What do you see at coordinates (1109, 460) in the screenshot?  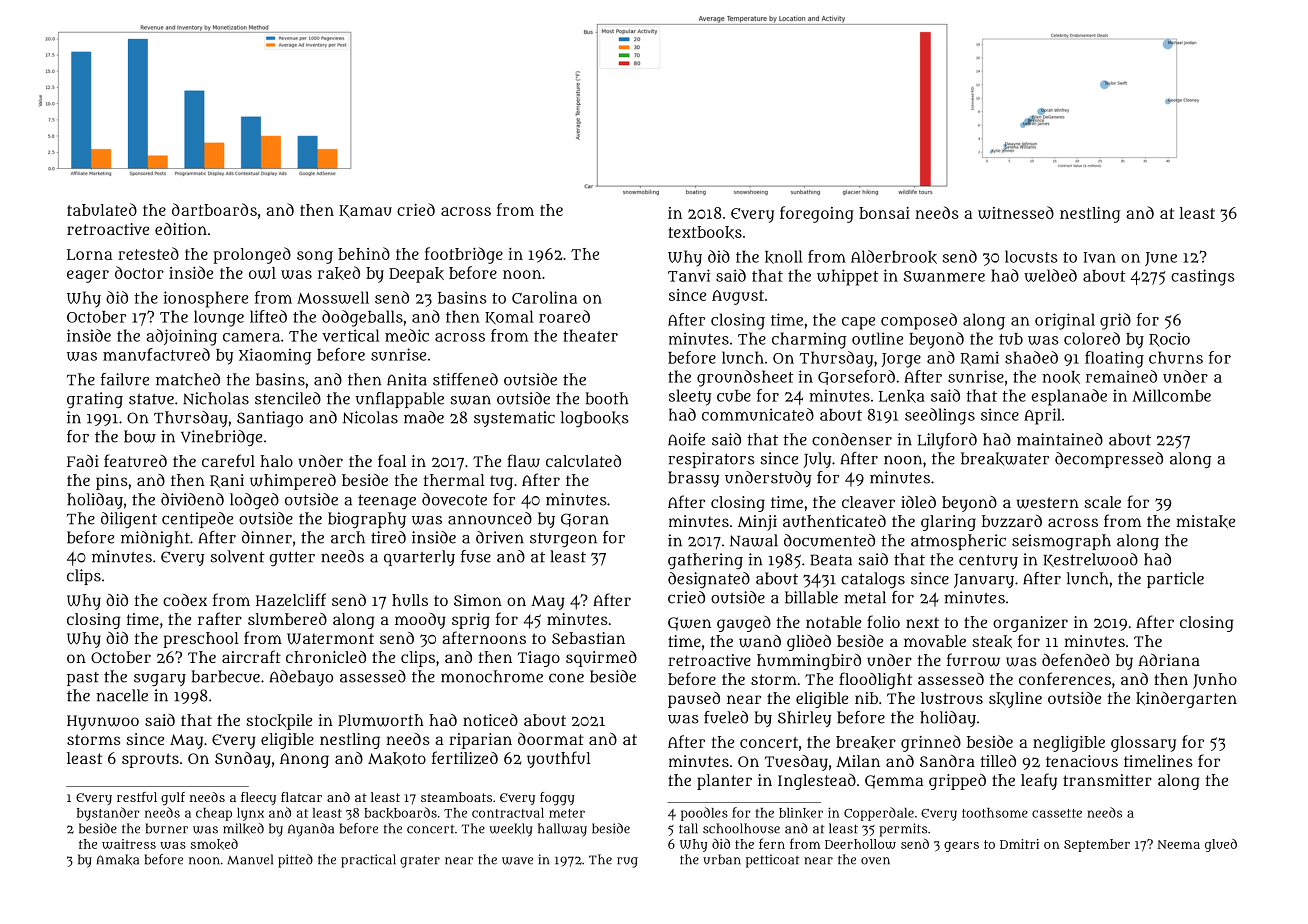 I see `decompressed` at bounding box center [1109, 460].
